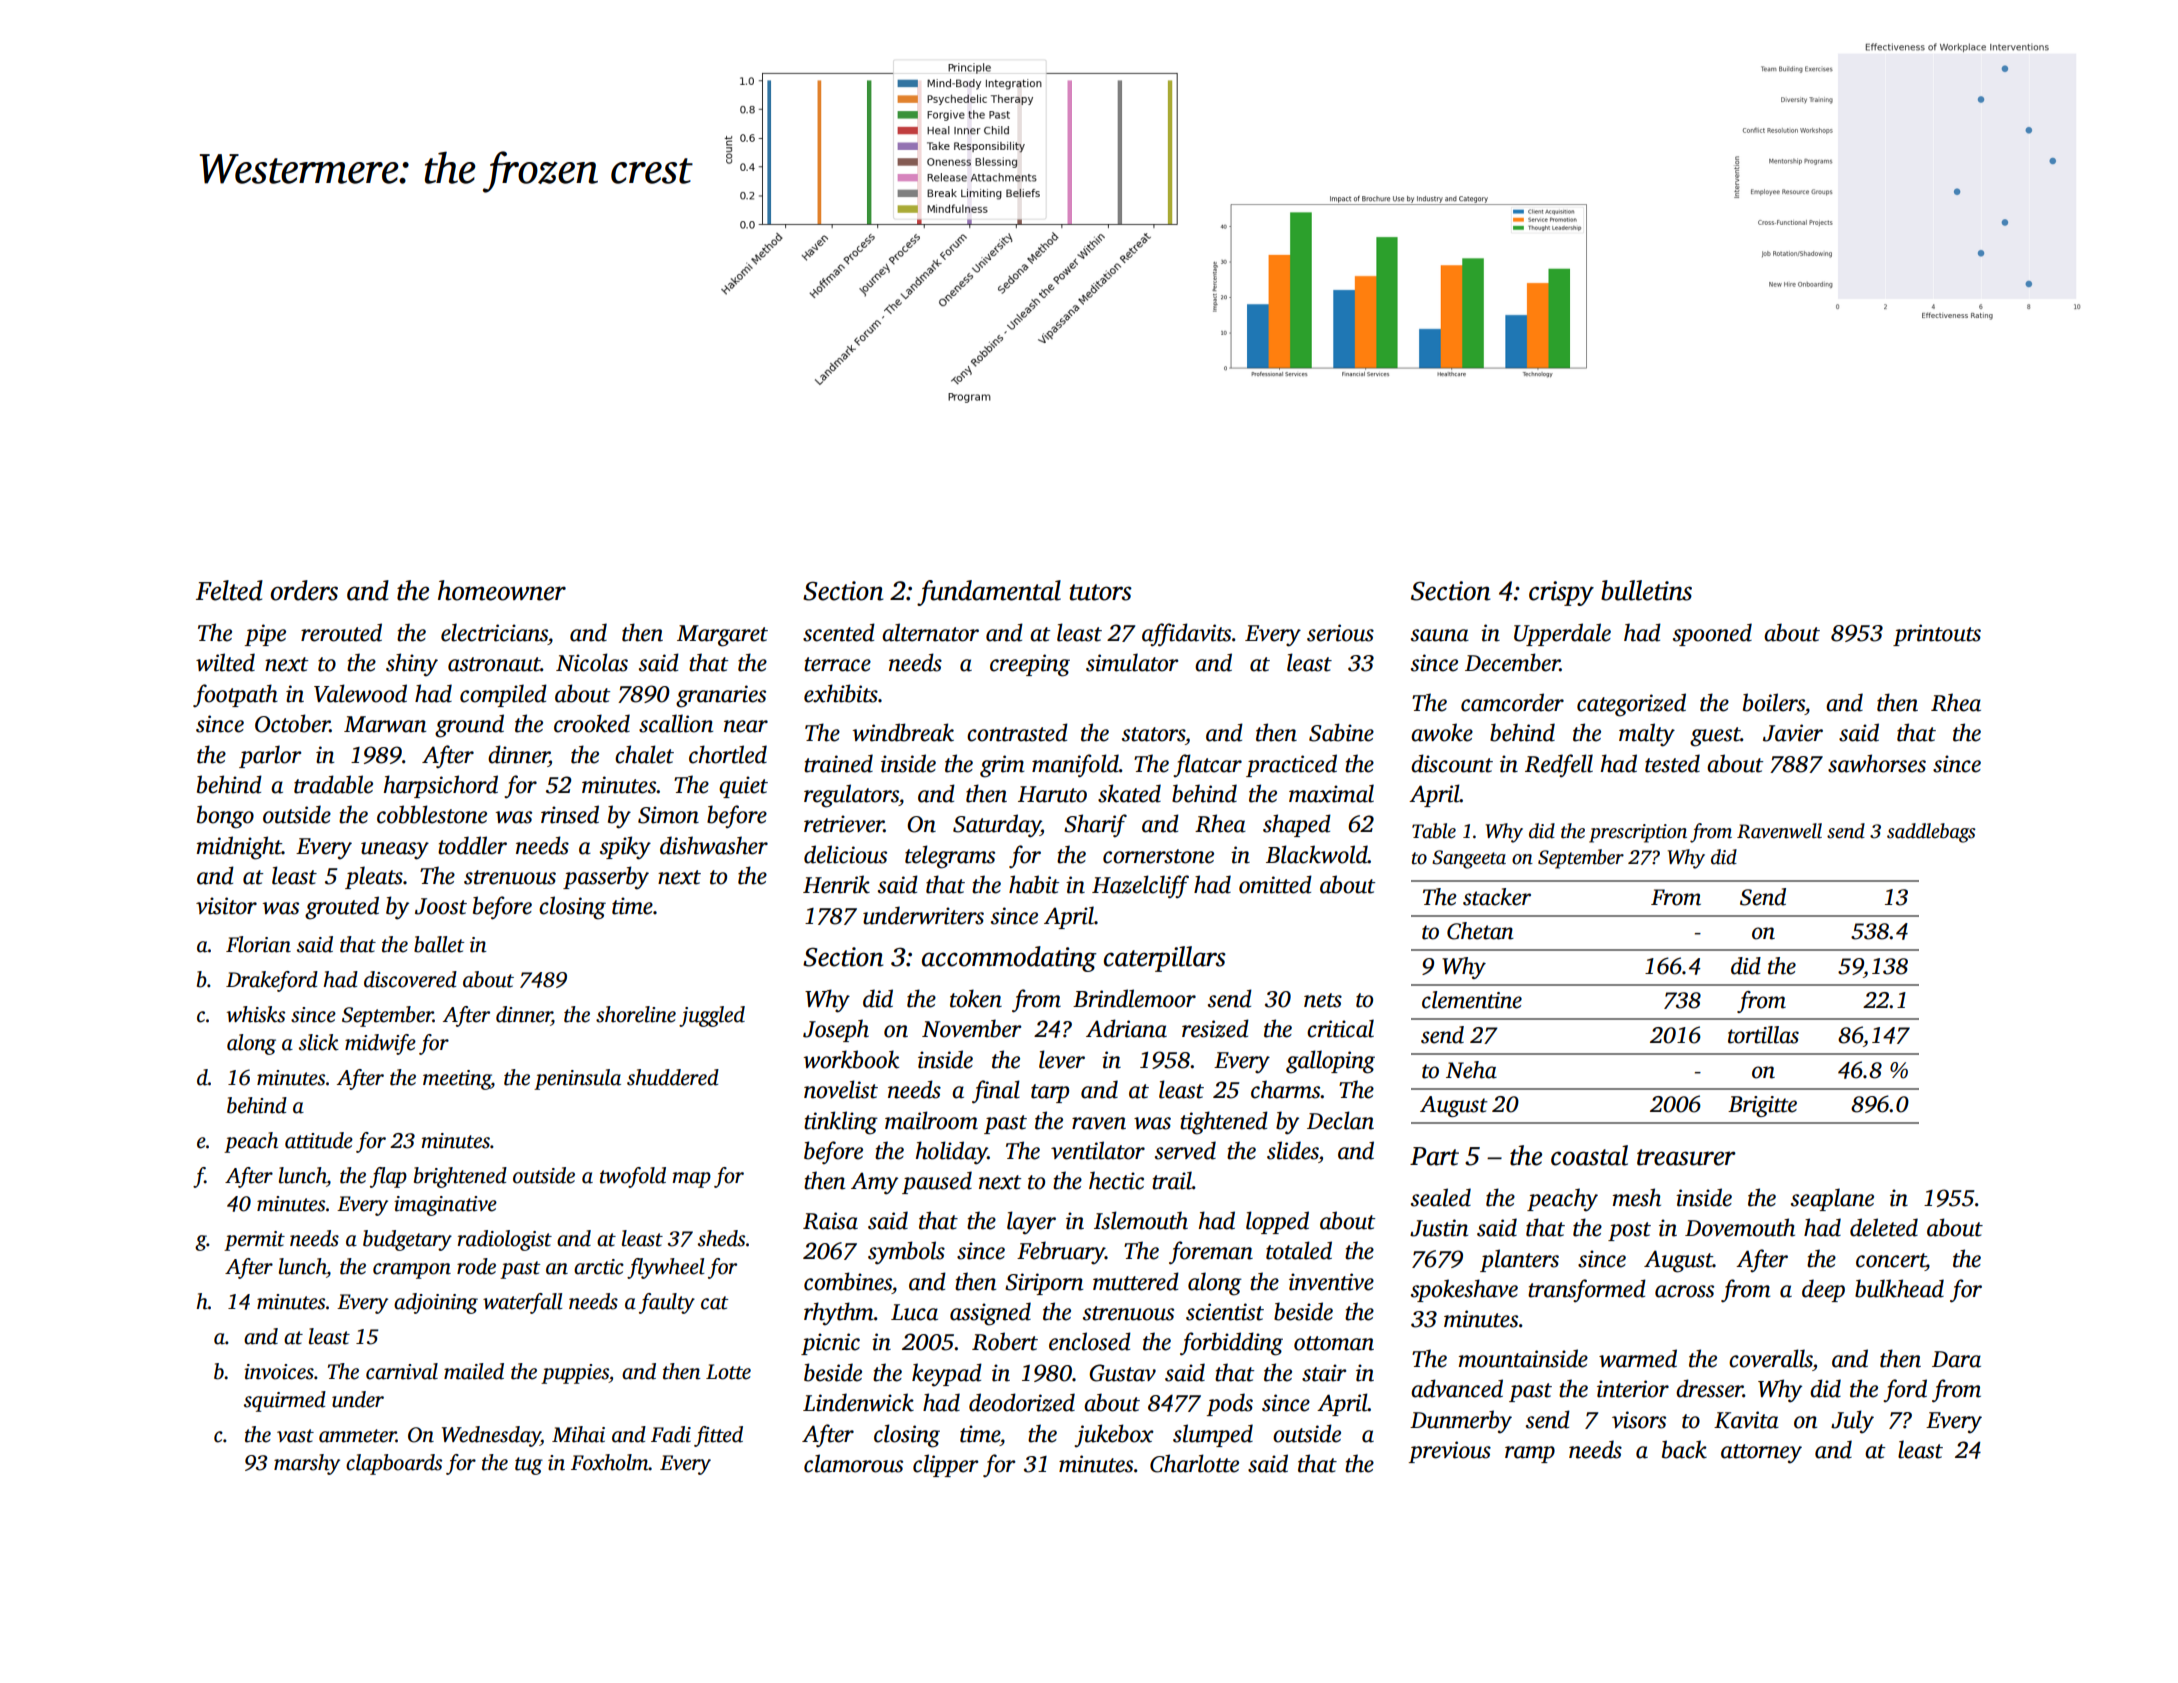 The height and width of the document is (1683, 2178). Describe the element at coordinates (575, 1374) in the document. I see `puppies` at that location.
